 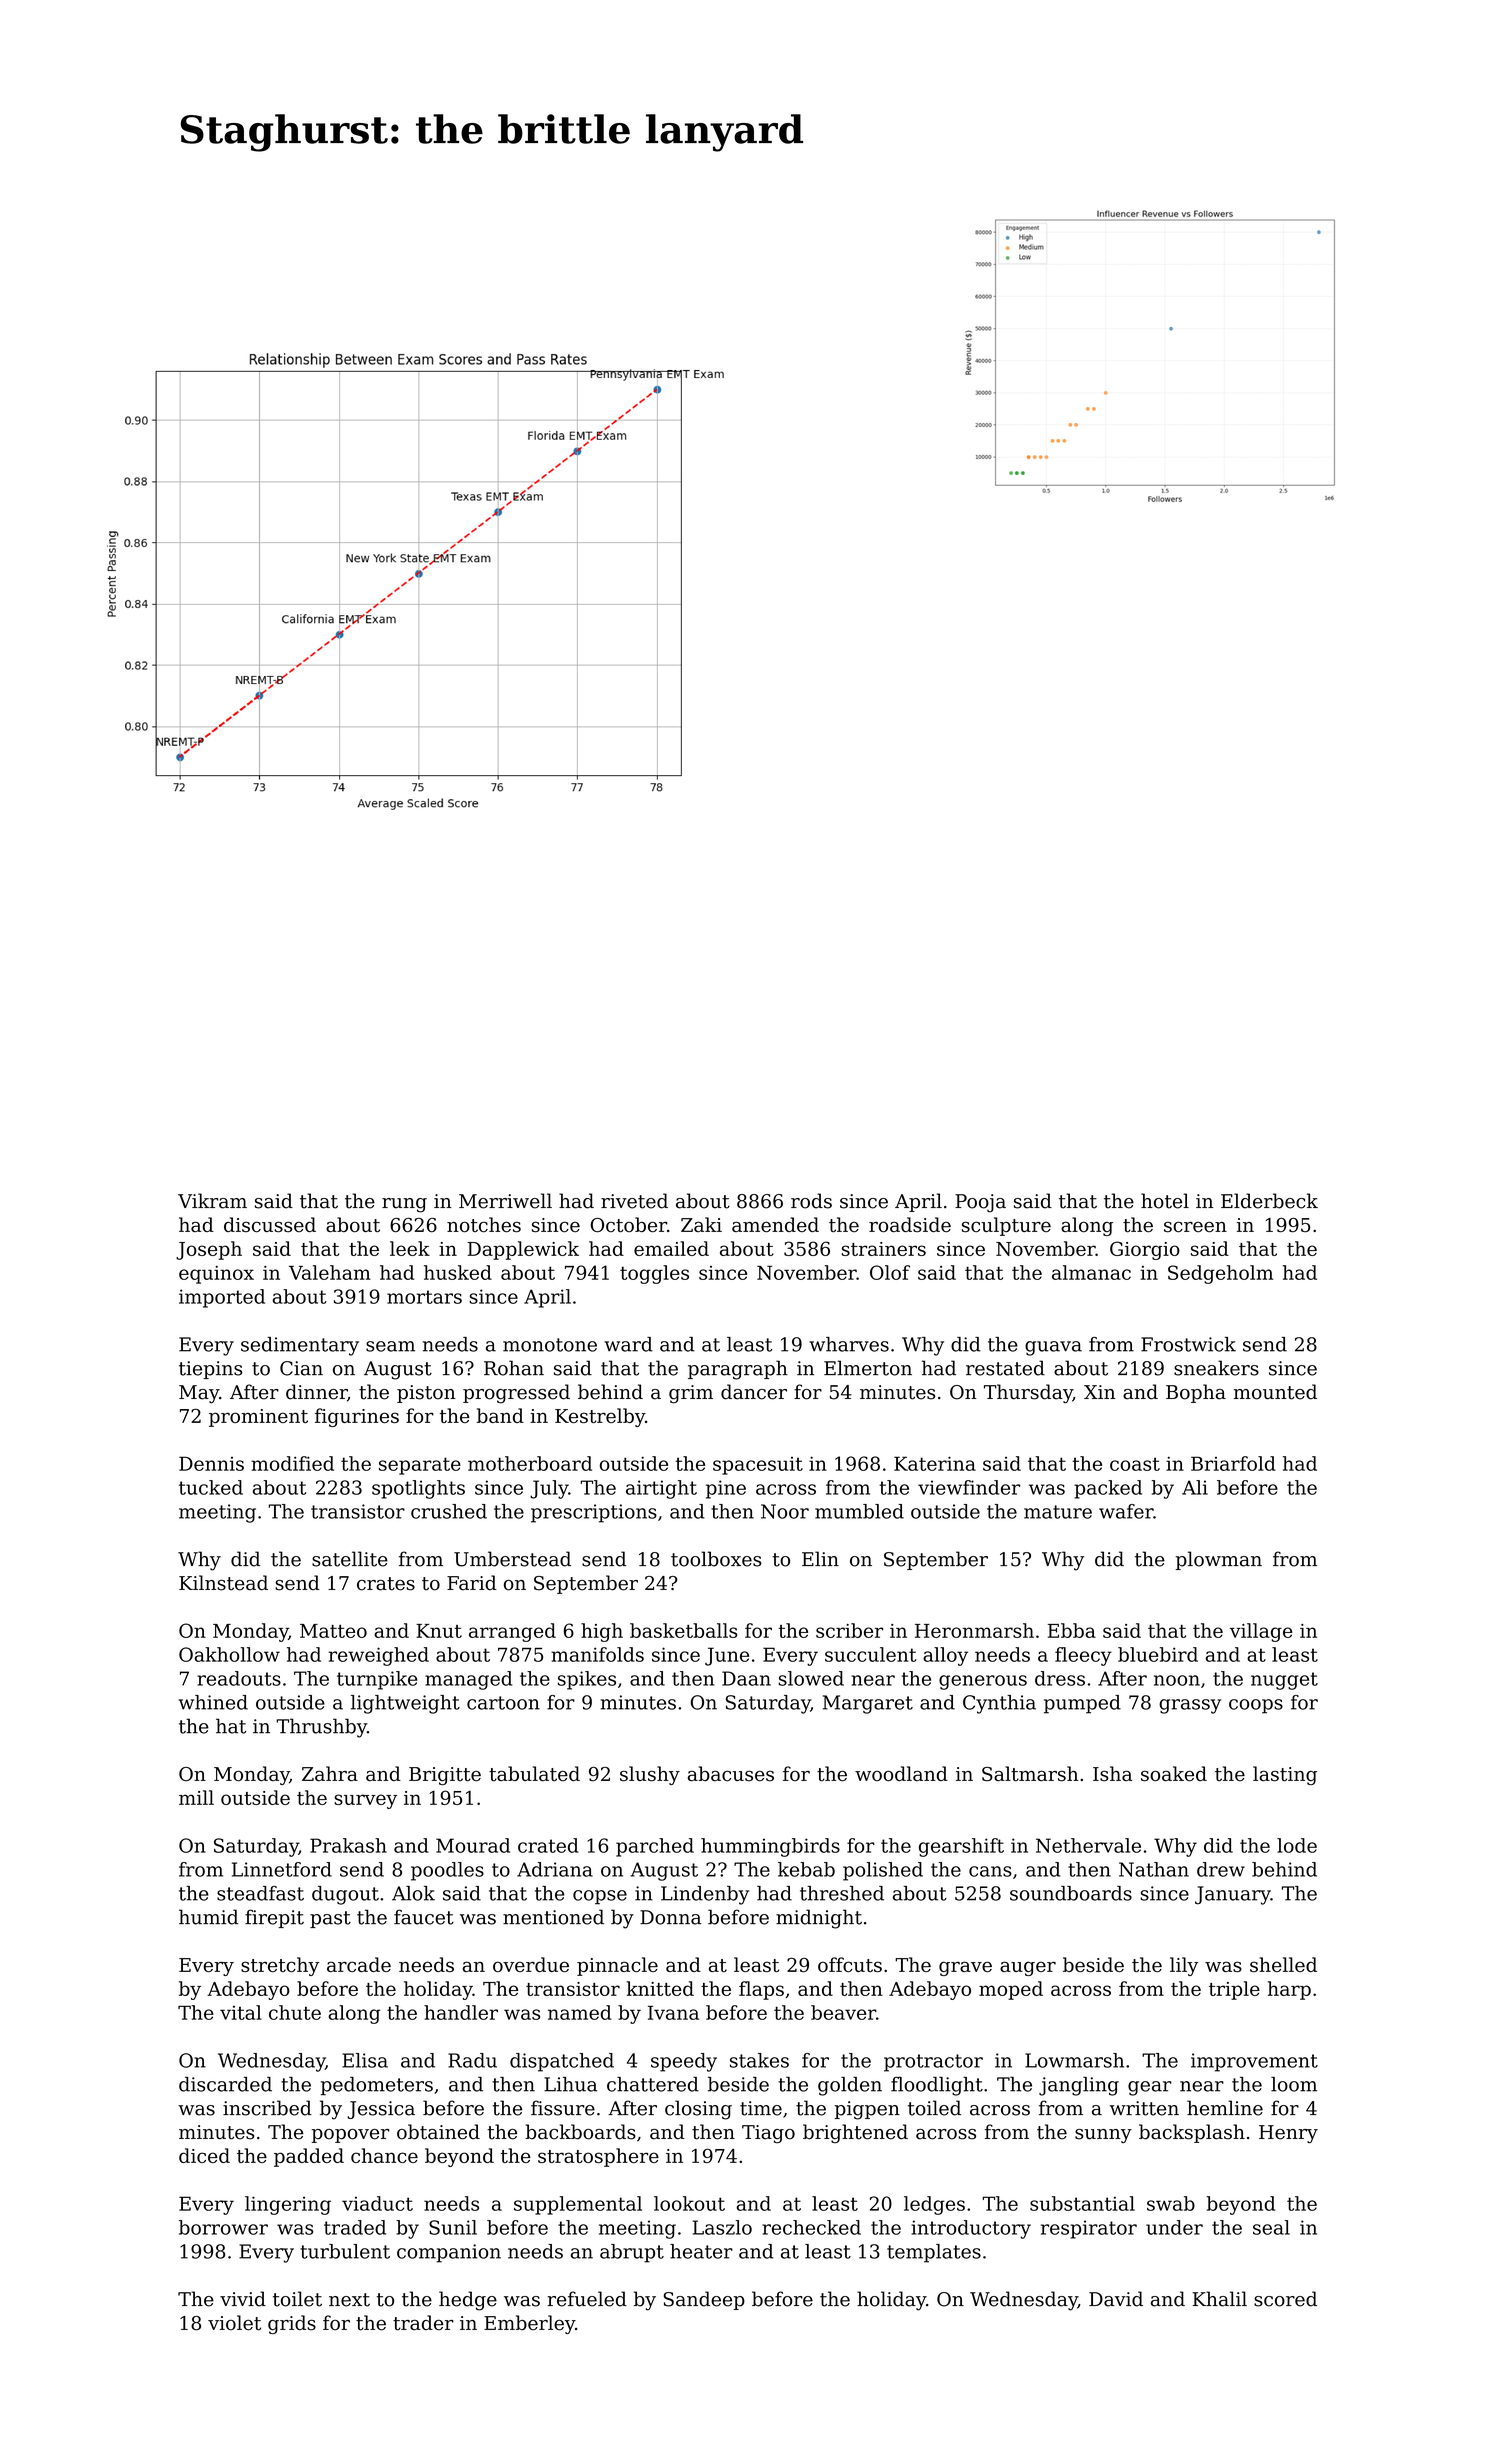 What do you see at coordinates (212, 1201) in the screenshot?
I see `Vikram` at bounding box center [212, 1201].
